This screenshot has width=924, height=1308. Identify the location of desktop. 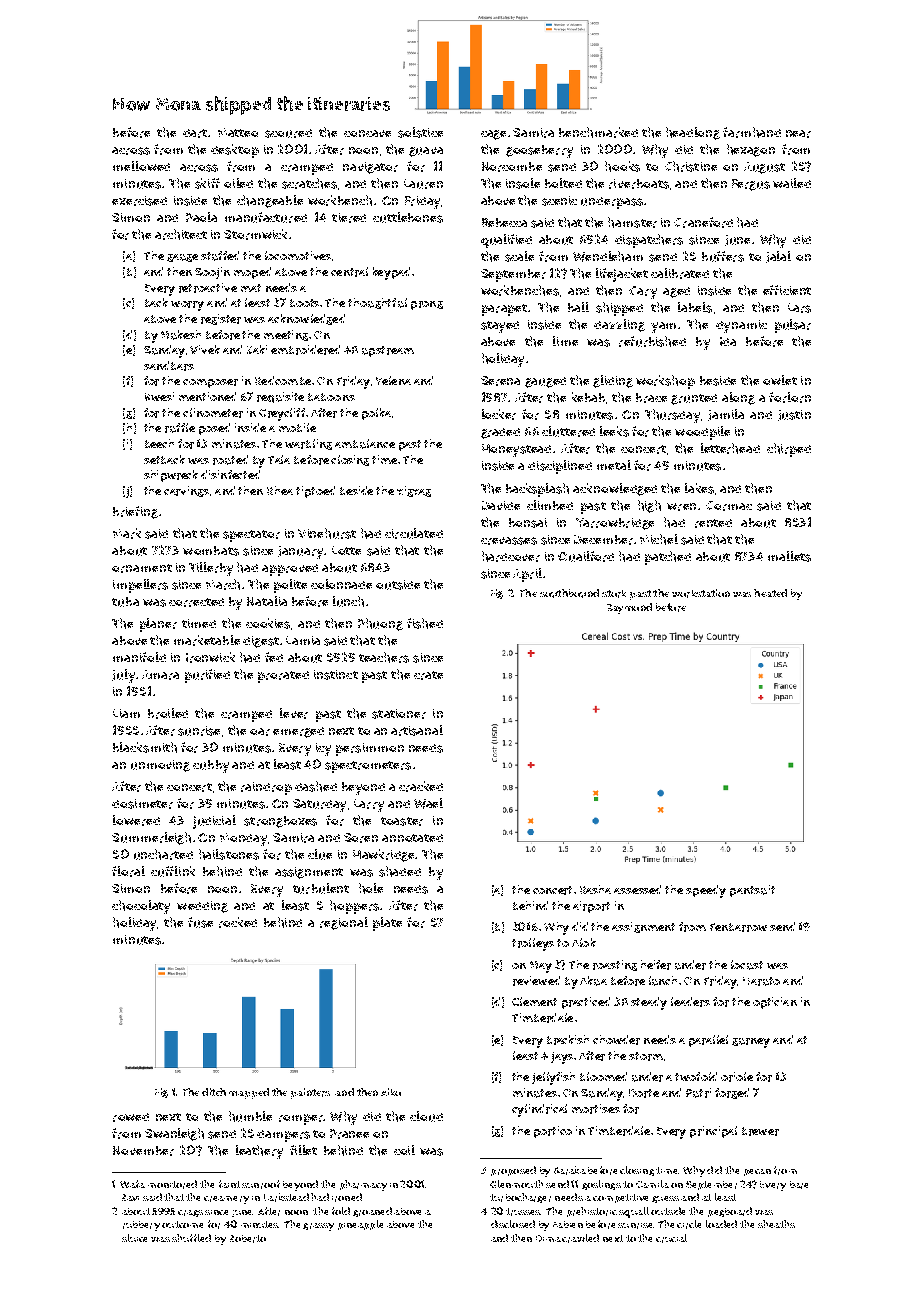
(235, 151).
